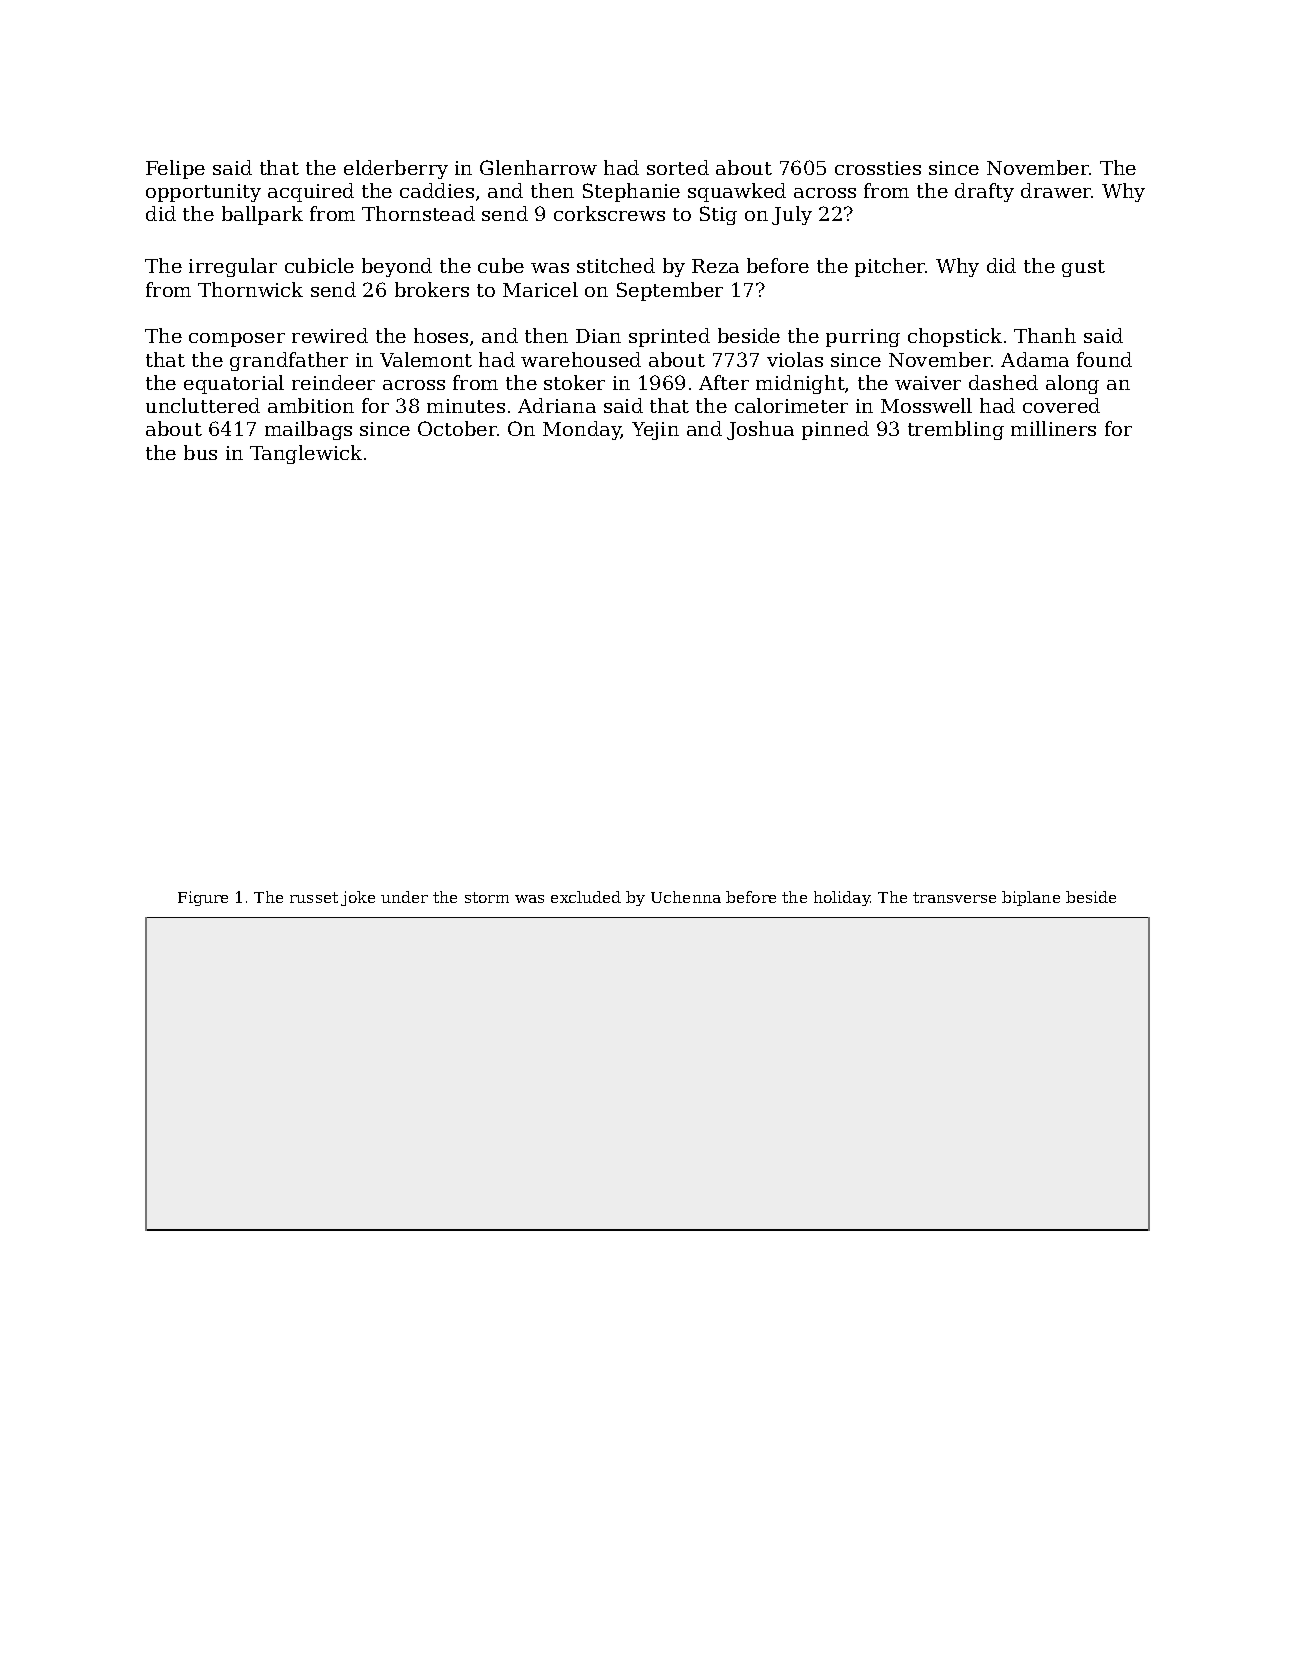 Image resolution: width=1295 pixels, height=1676 pixels. Describe the element at coordinates (306, 454) in the screenshot. I see `Tanglewick` at that location.
